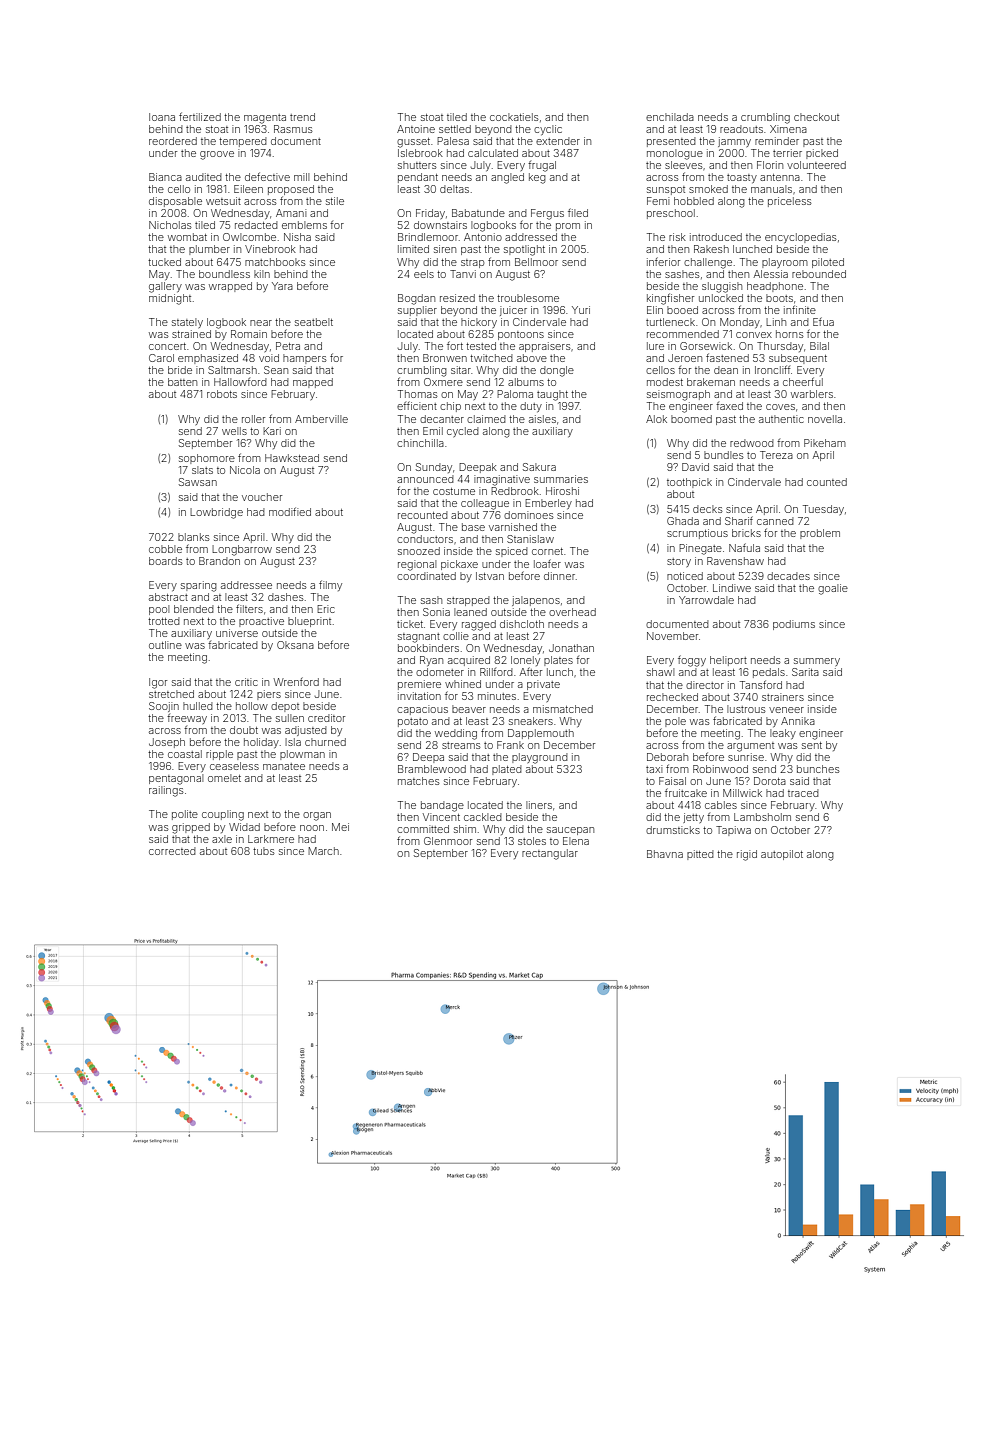 The height and width of the page is (1444, 997). Describe the element at coordinates (528, 298) in the page. I see `troublesome` at that location.
